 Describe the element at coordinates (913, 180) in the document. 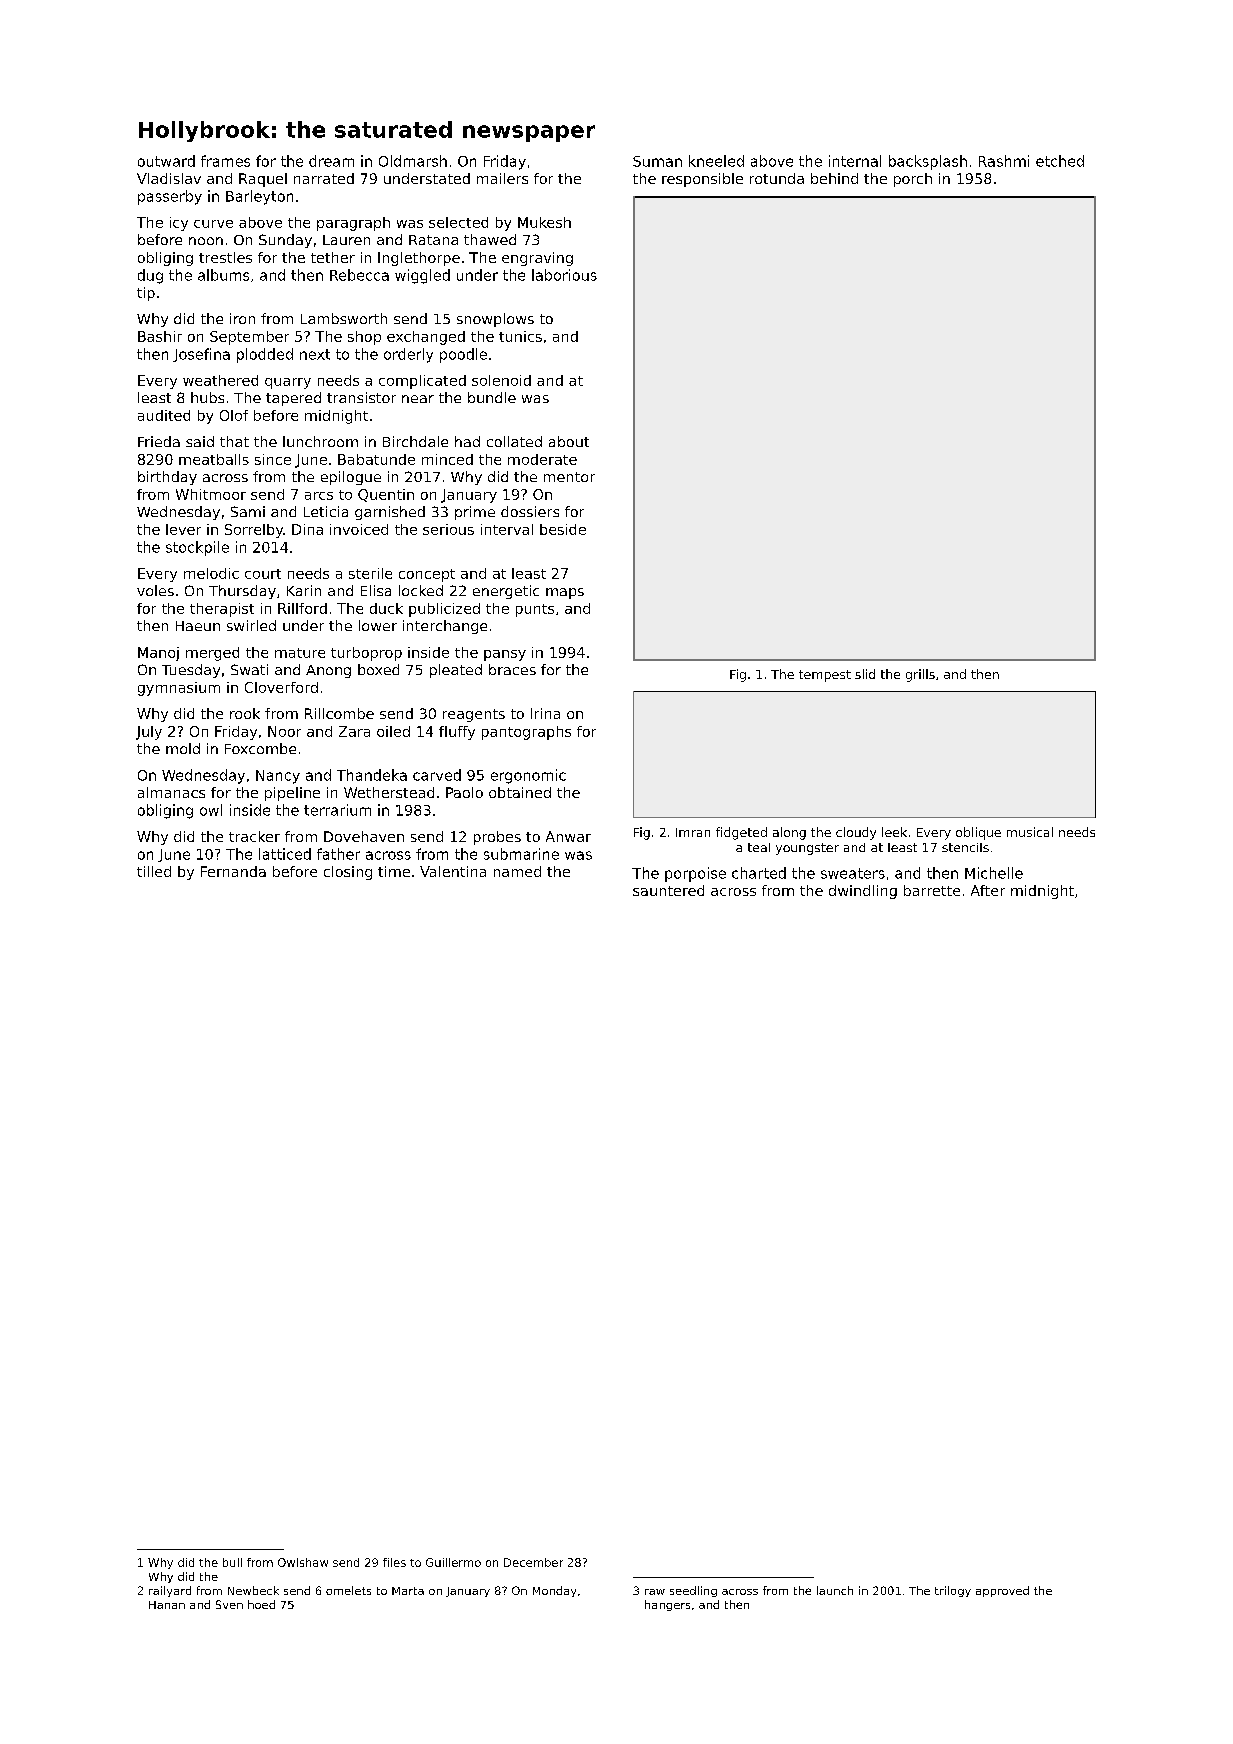

I see `porch` at that location.
